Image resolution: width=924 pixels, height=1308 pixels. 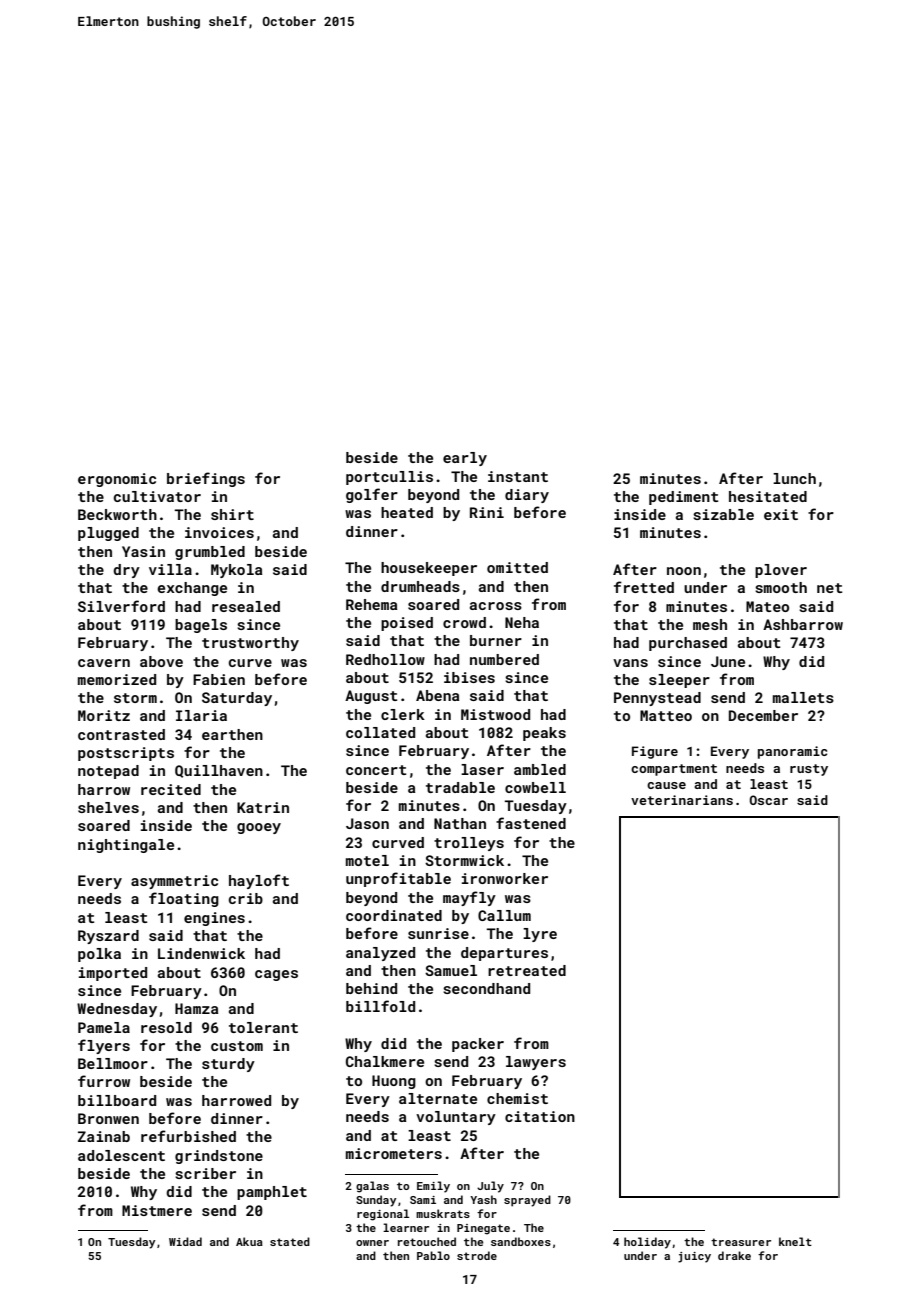 What do you see at coordinates (250, 644) in the screenshot?
I see `trustworthy` at bounding box center [250, 644].
